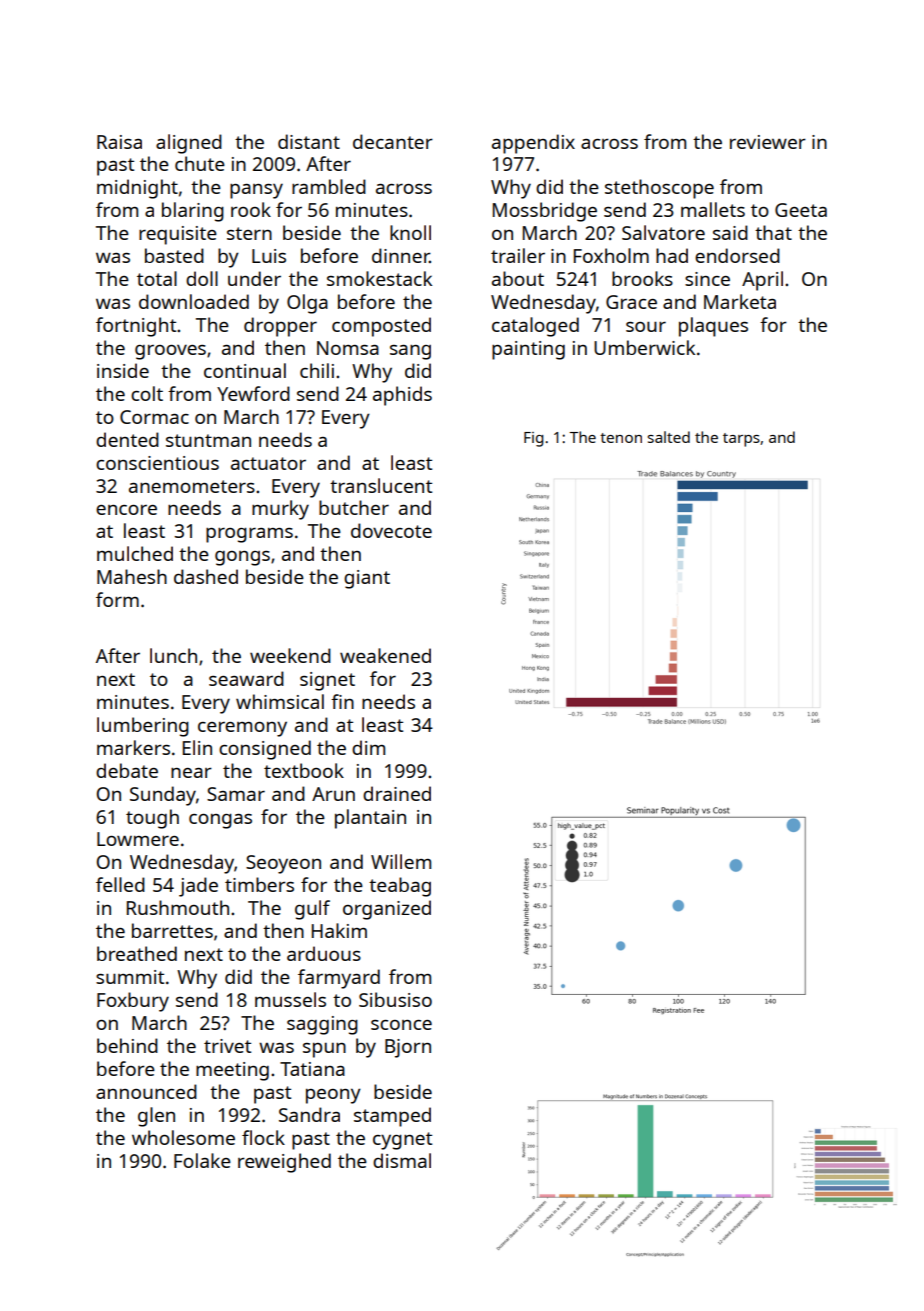  I want to click on salted, so click(669, 437).
